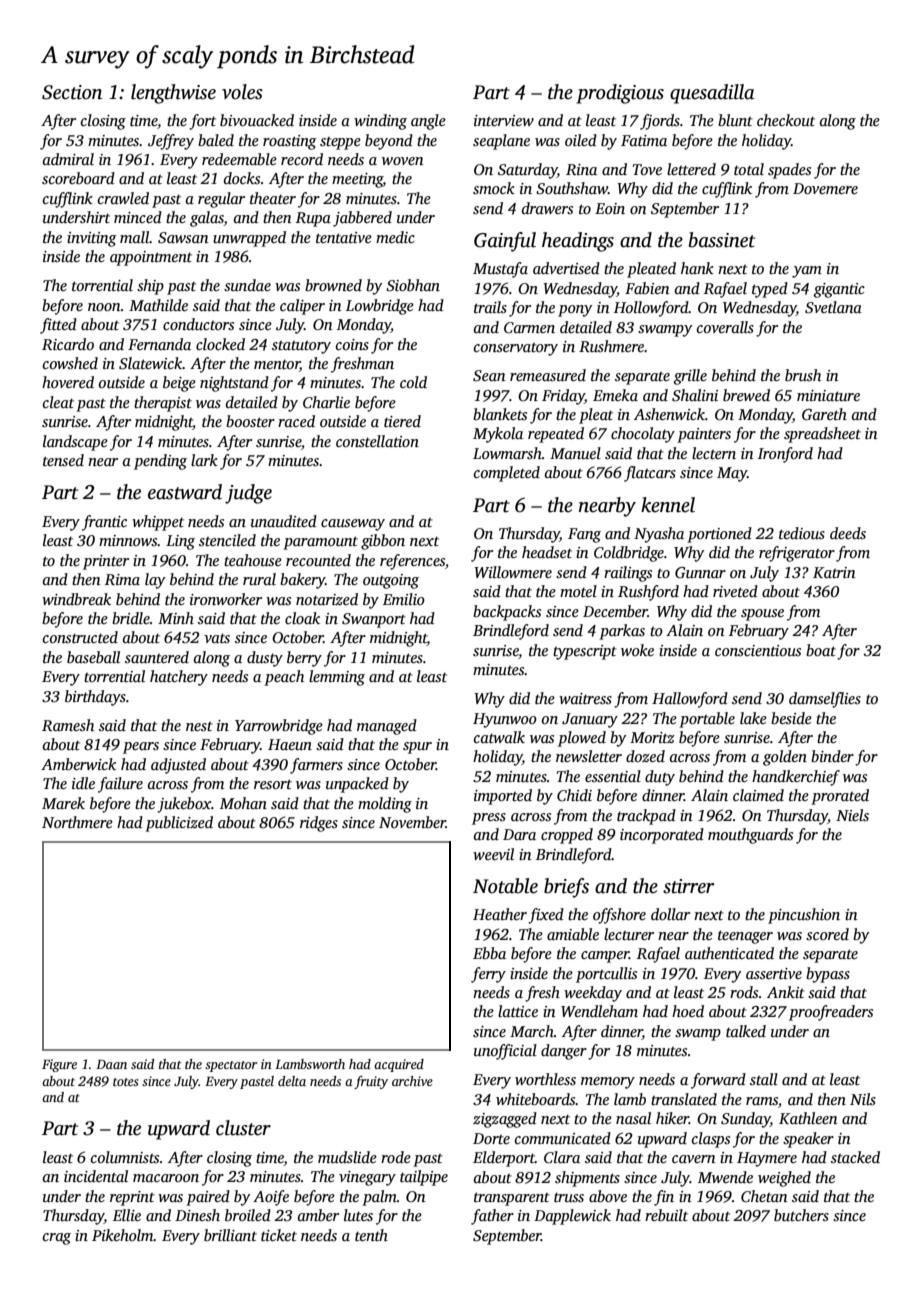 This document has width=924, height=1308. I want to click on pincushion, so click(804, 916).
